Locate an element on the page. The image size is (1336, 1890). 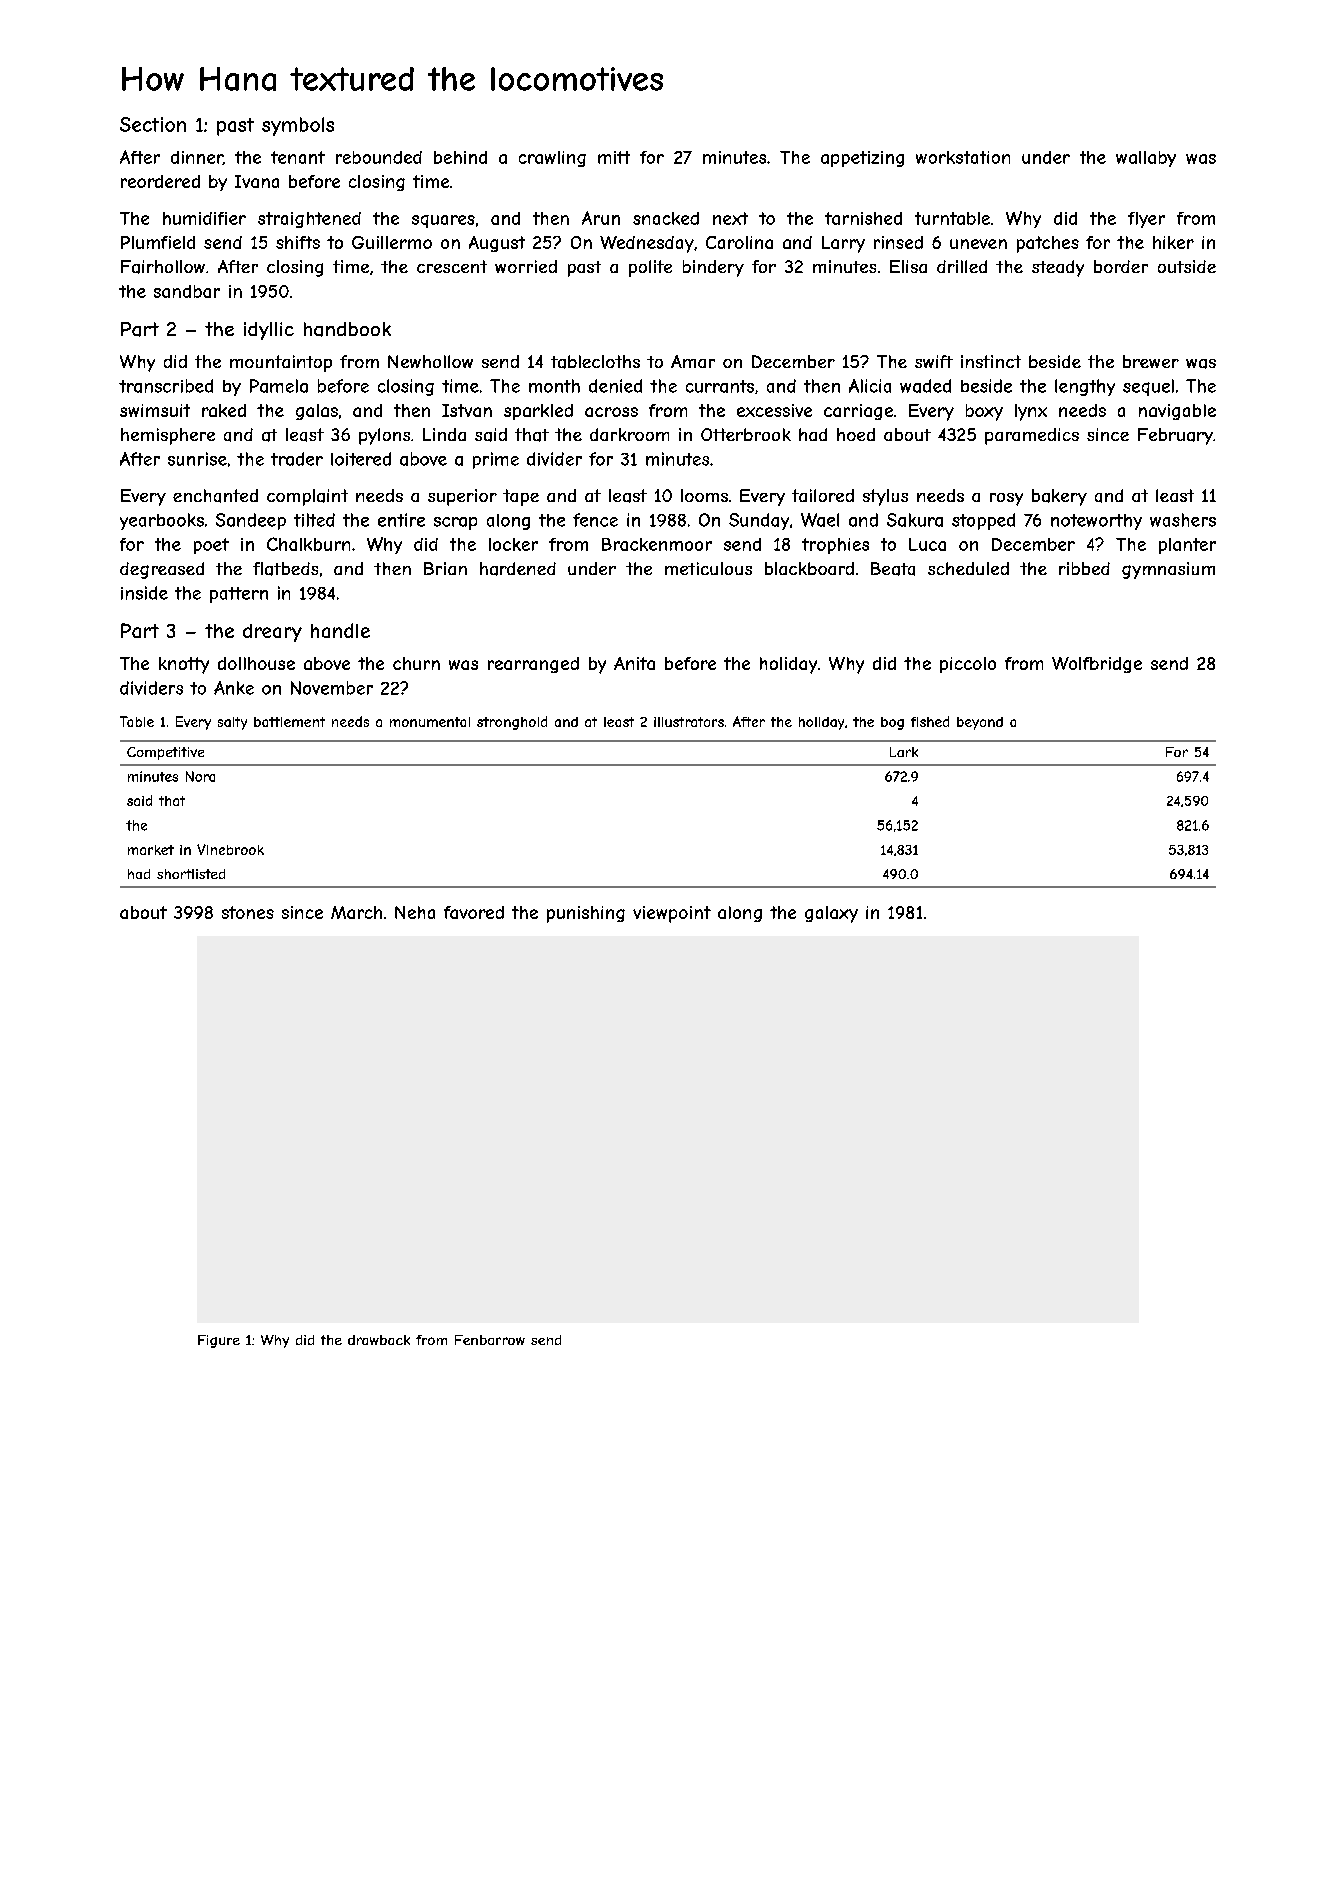
appetizing is located at coordinates (862, 159).
